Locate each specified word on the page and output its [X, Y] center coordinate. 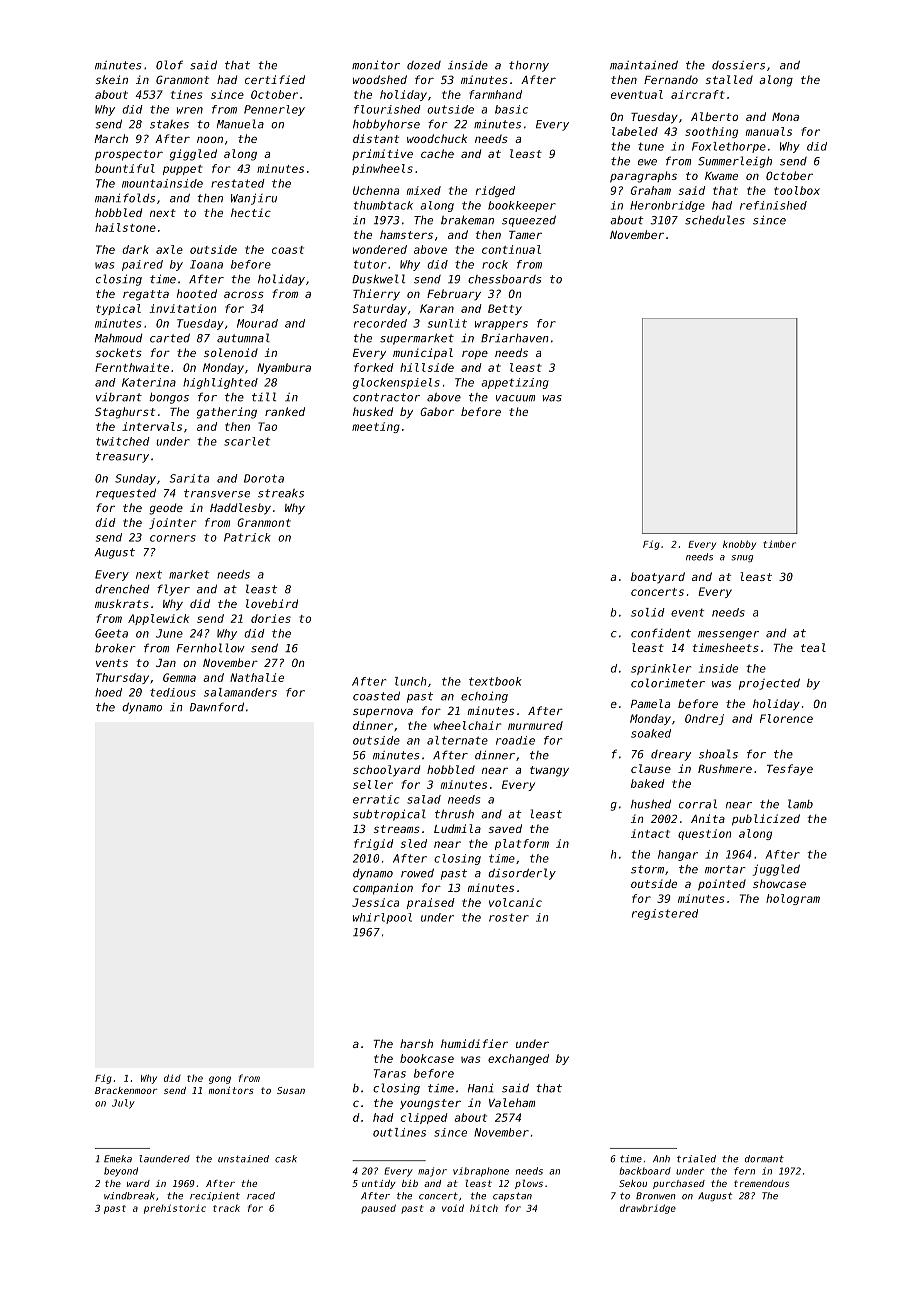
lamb [800, 804]
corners [173, 538]
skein [111, 79]
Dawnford [217, 707]
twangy [549, 771]
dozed [424, 65]
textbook [495, 681]
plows [529, 1184]
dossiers [738, 65]
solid [648, 612]
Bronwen [656, 1196]
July [123, 1104]
